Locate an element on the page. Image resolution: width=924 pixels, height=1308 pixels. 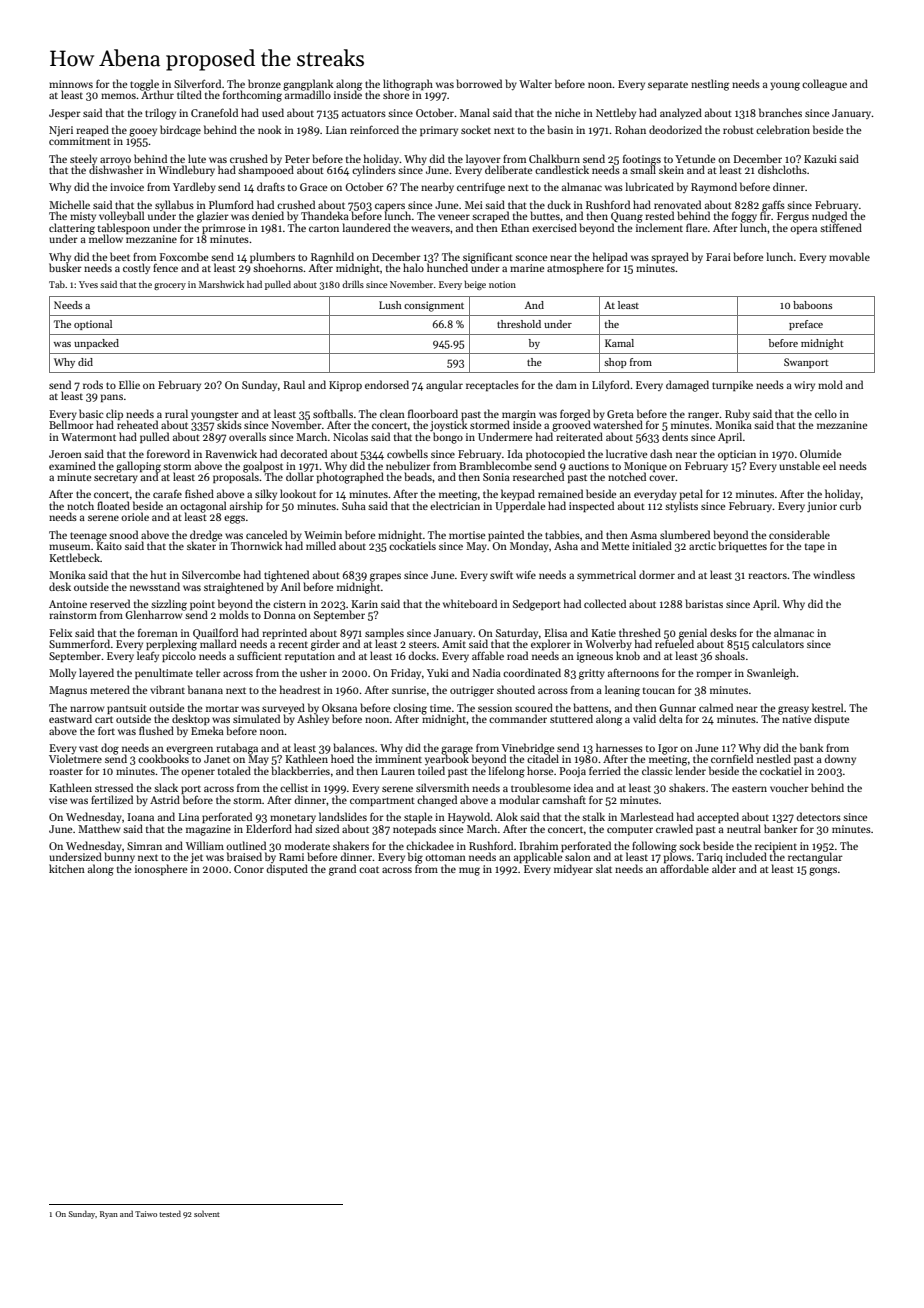
Simran is located at coordinates (144, 846).
